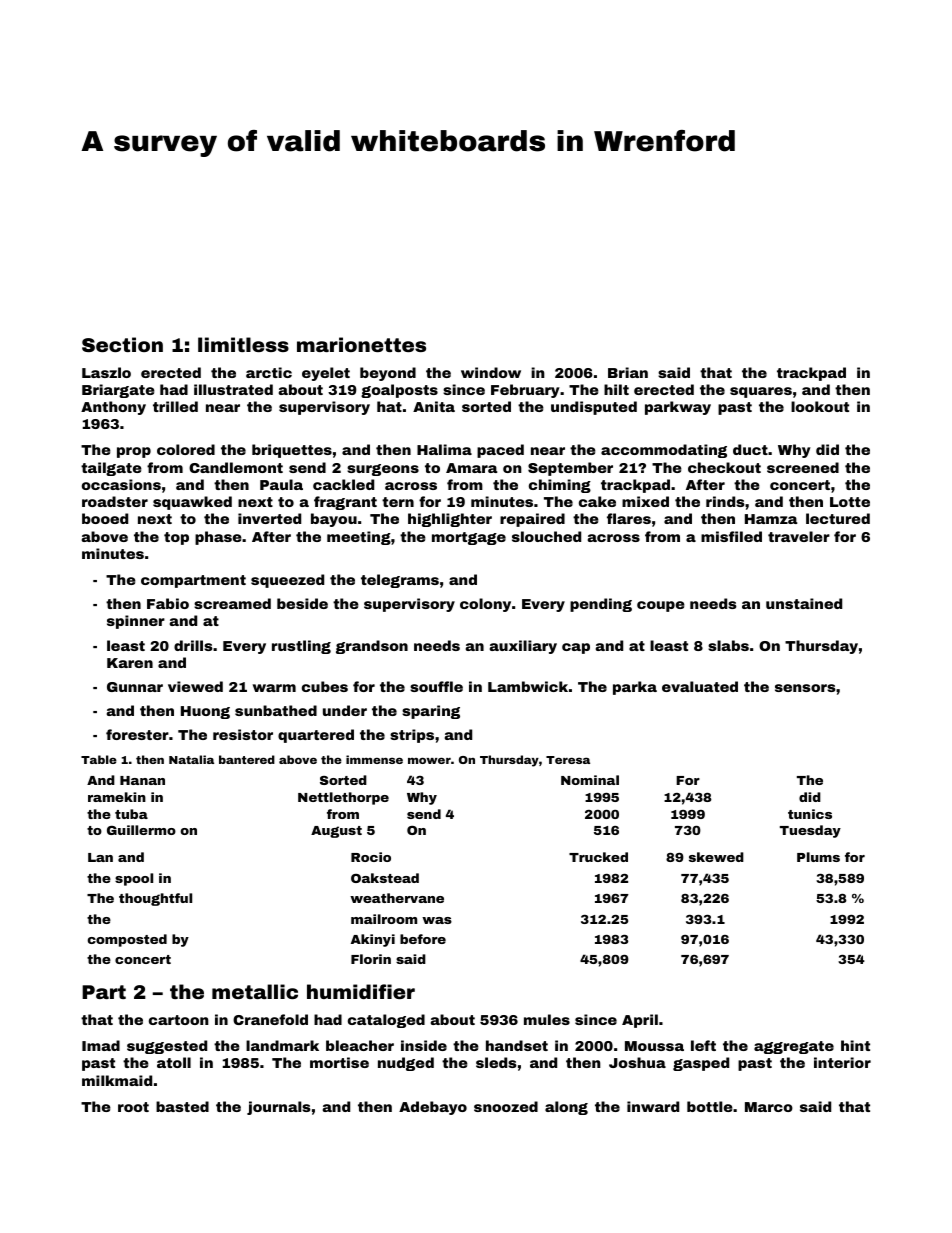  I want to click on prop, so click(134, 452).
